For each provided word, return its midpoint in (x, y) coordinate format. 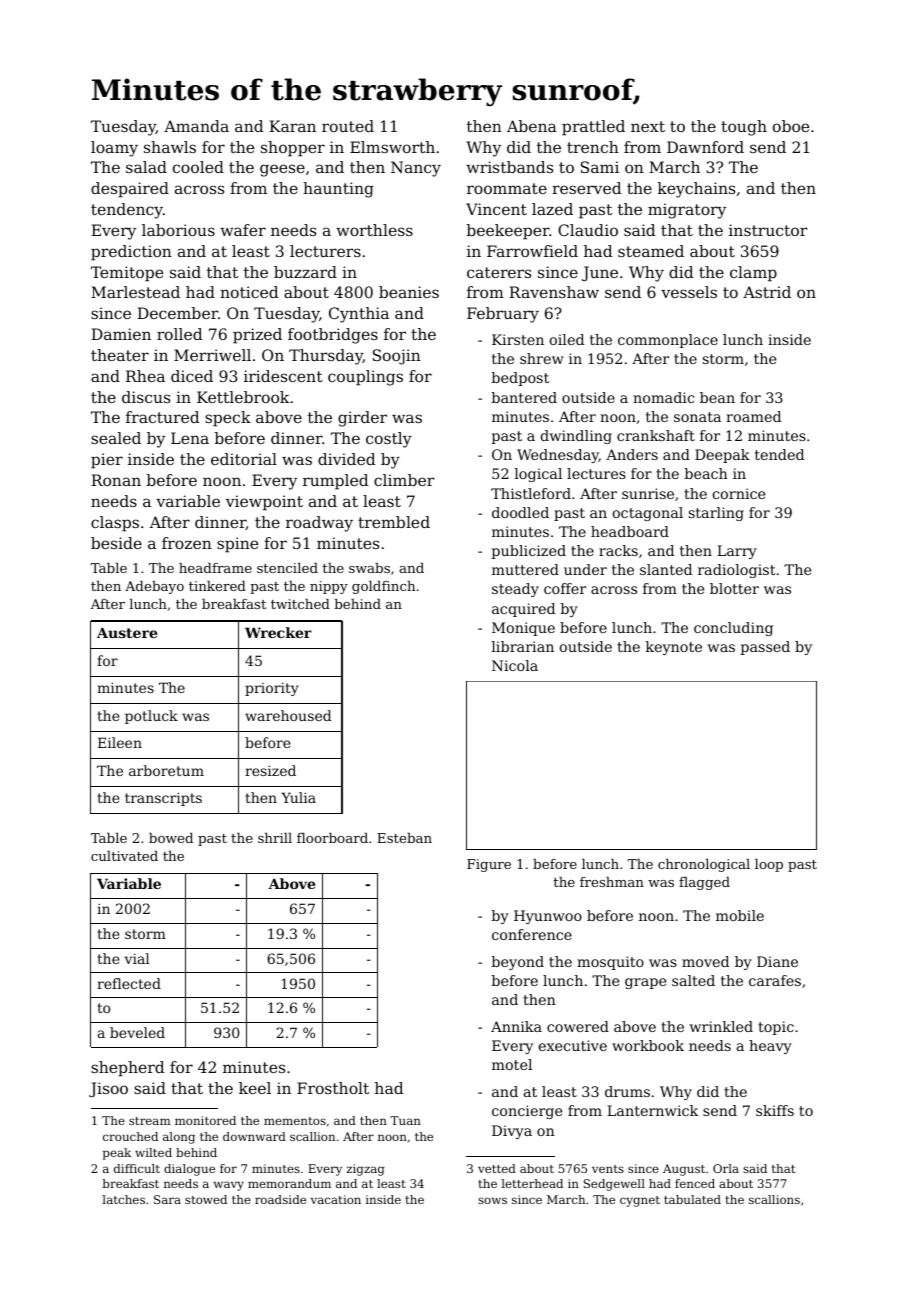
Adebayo (154, 587)
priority (272, 689)
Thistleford (531, 493)
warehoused (288, 715)
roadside (280, 1199)
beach (706, 473)
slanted (666, 569)
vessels (689, 292)
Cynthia (359, 315)
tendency (127, 211)
